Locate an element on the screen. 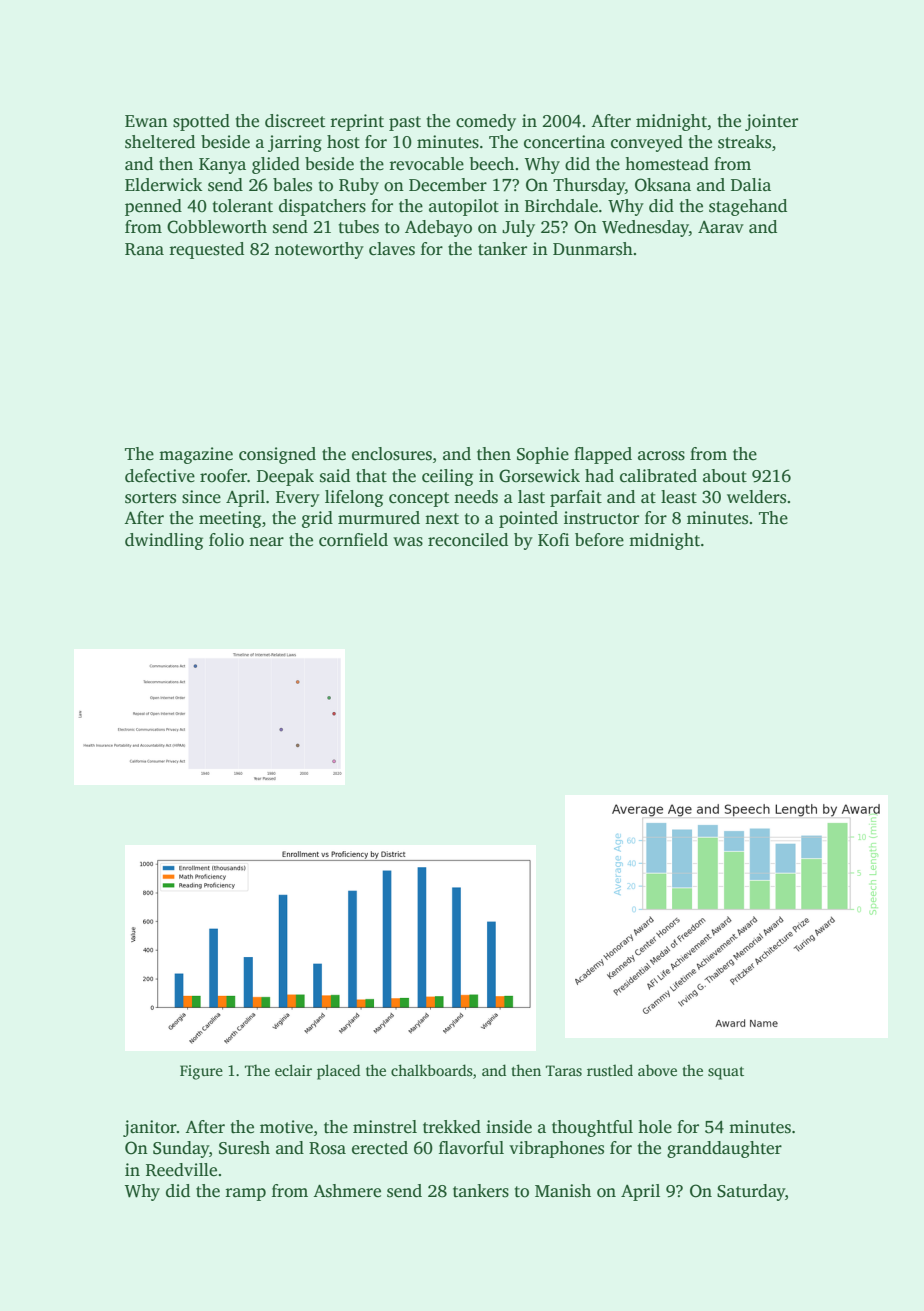  welders is located at coordinates (756, 497).
